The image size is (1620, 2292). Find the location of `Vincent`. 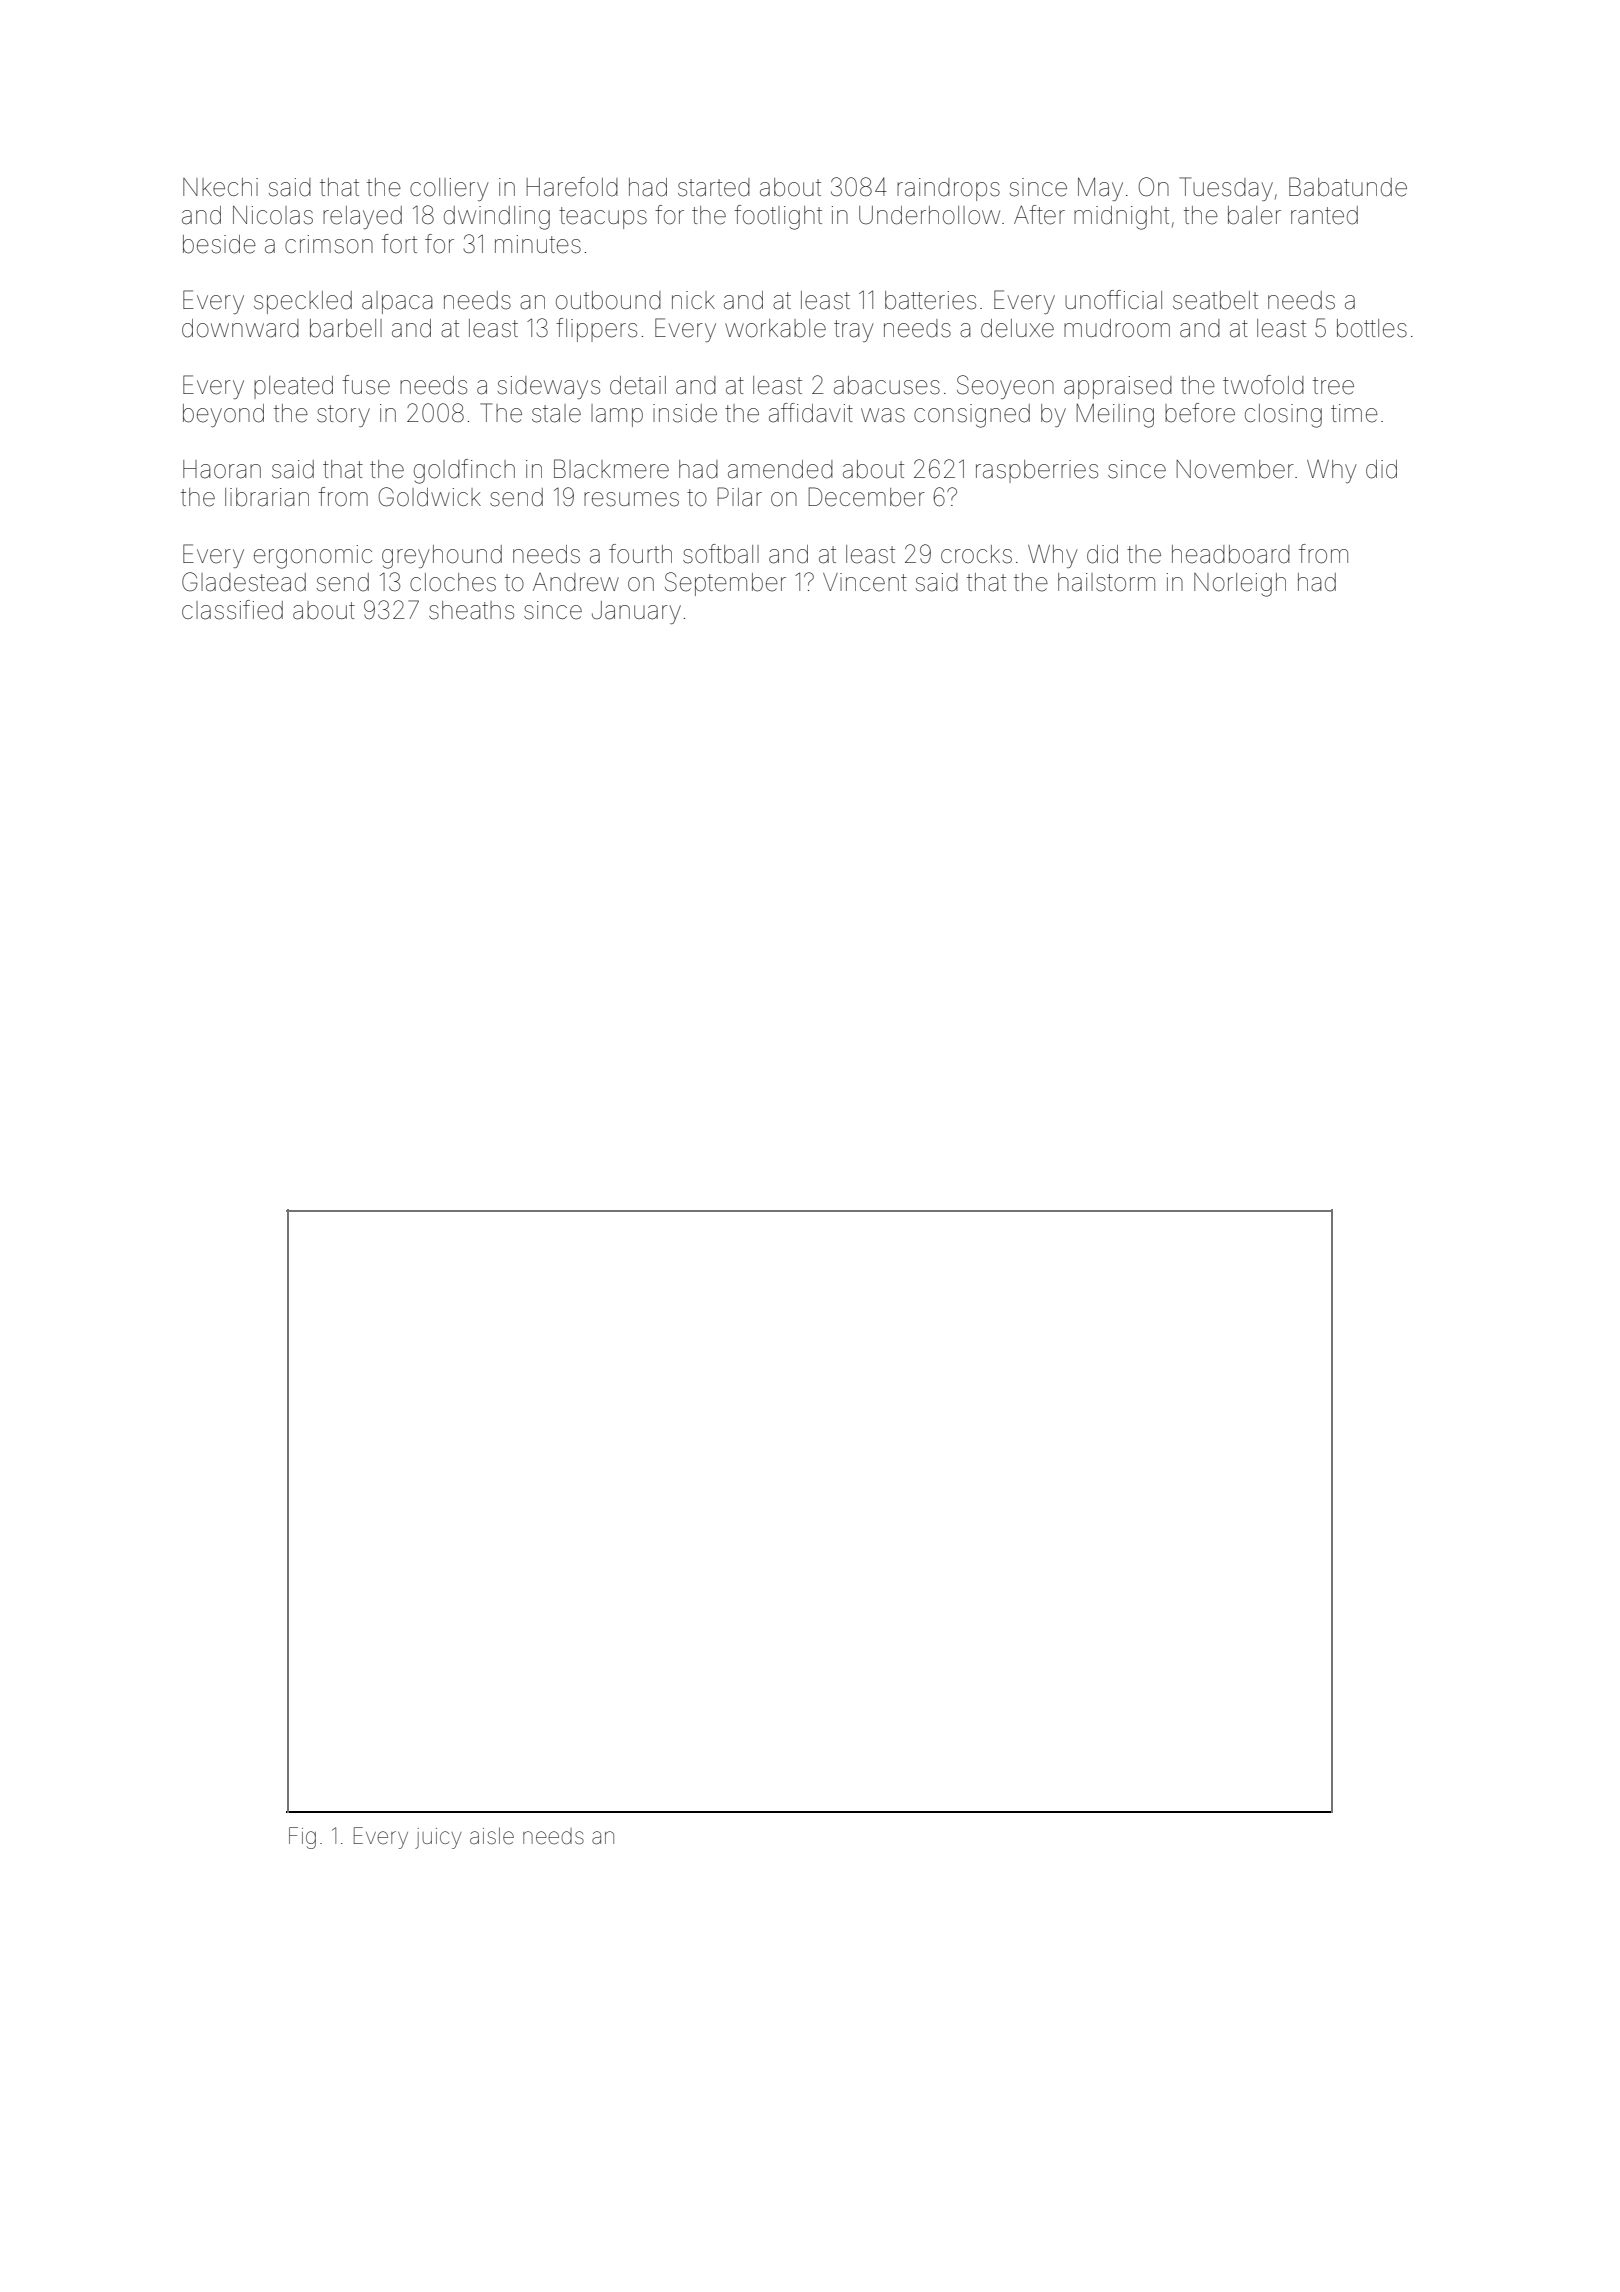

Vincent is located at coordinates (865, 582).
